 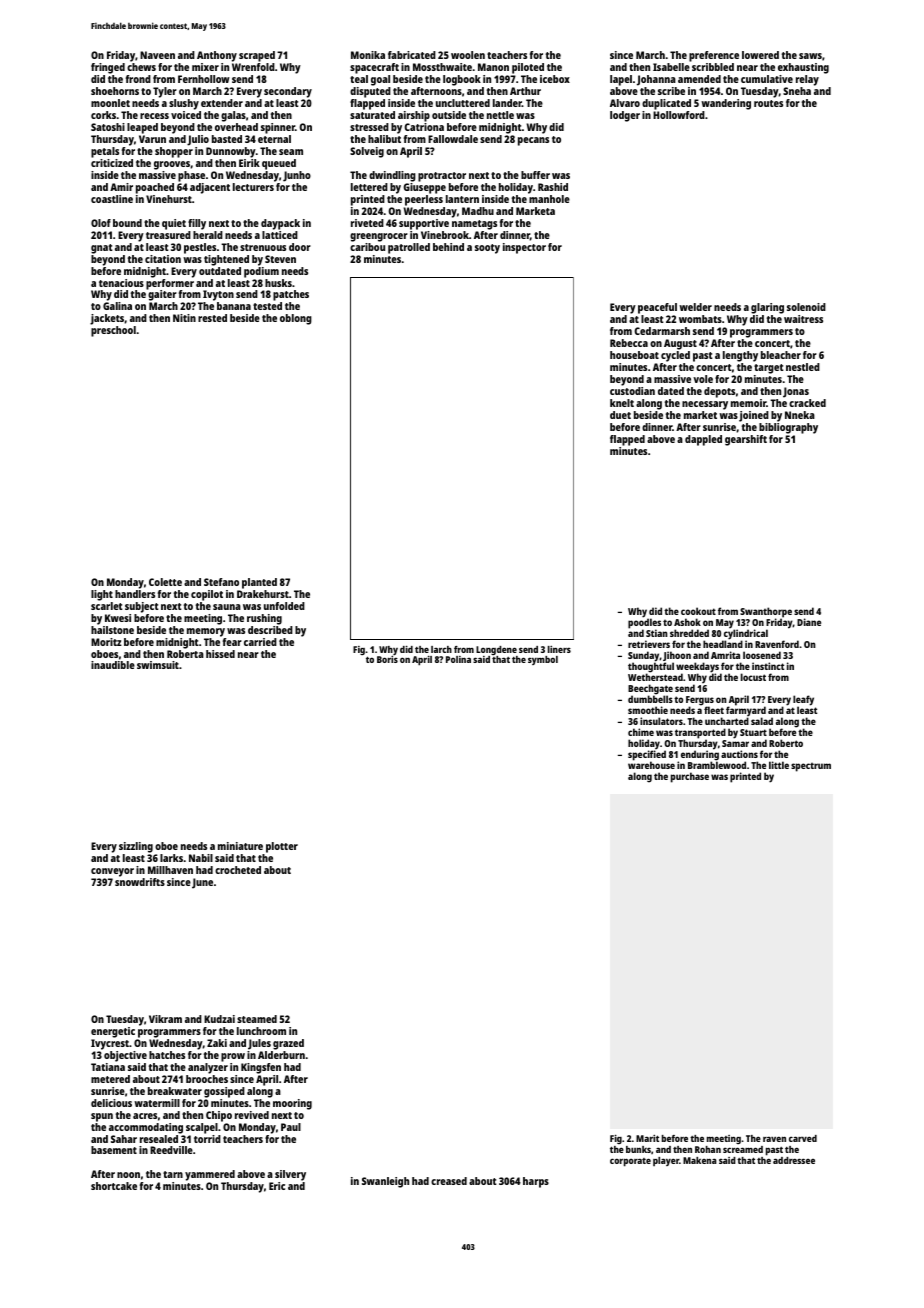 I want to click on breakwater, so click(x=175, y=1091).
